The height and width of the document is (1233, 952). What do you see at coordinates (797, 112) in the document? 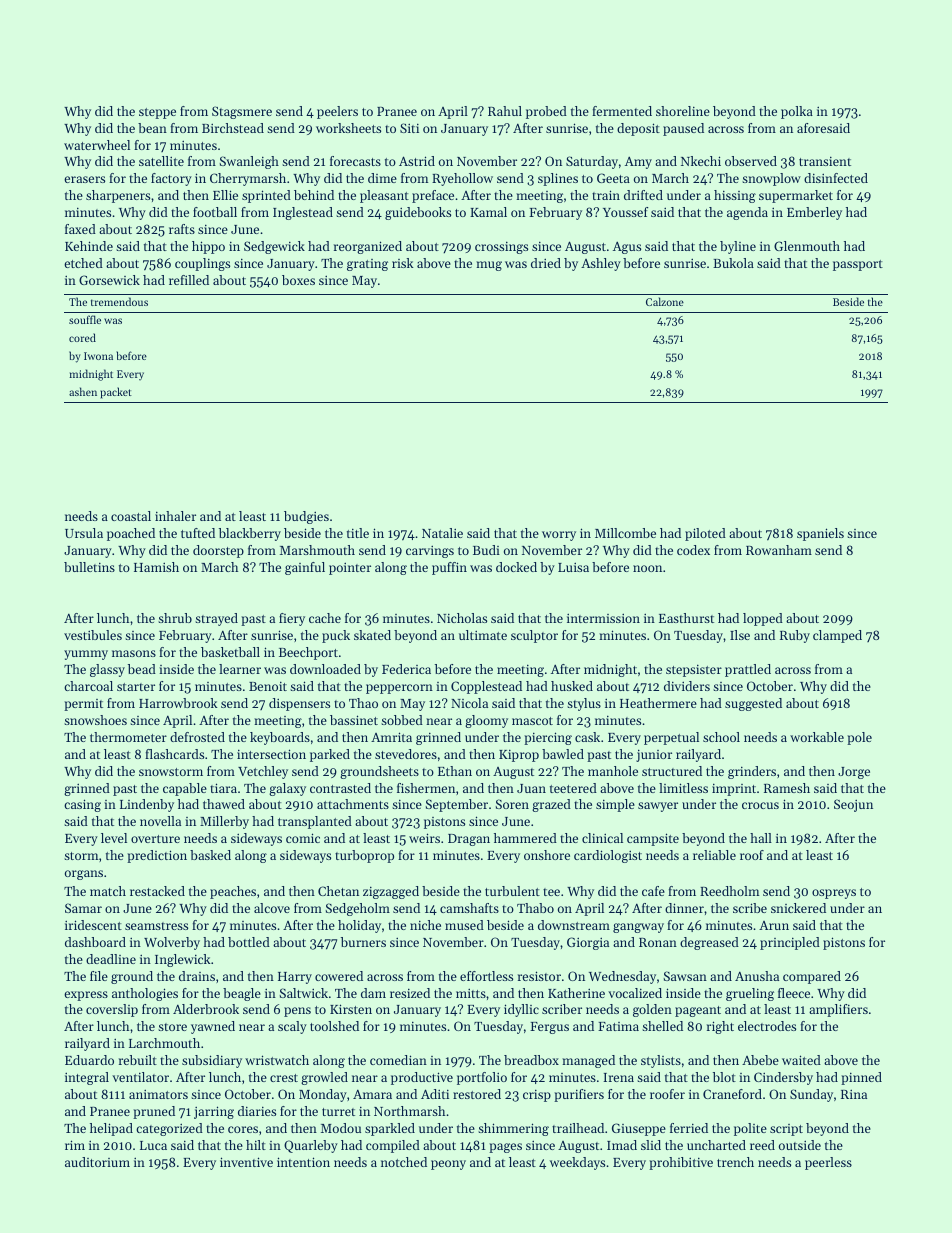
I see `polka` at bounding box center [797, 112].
